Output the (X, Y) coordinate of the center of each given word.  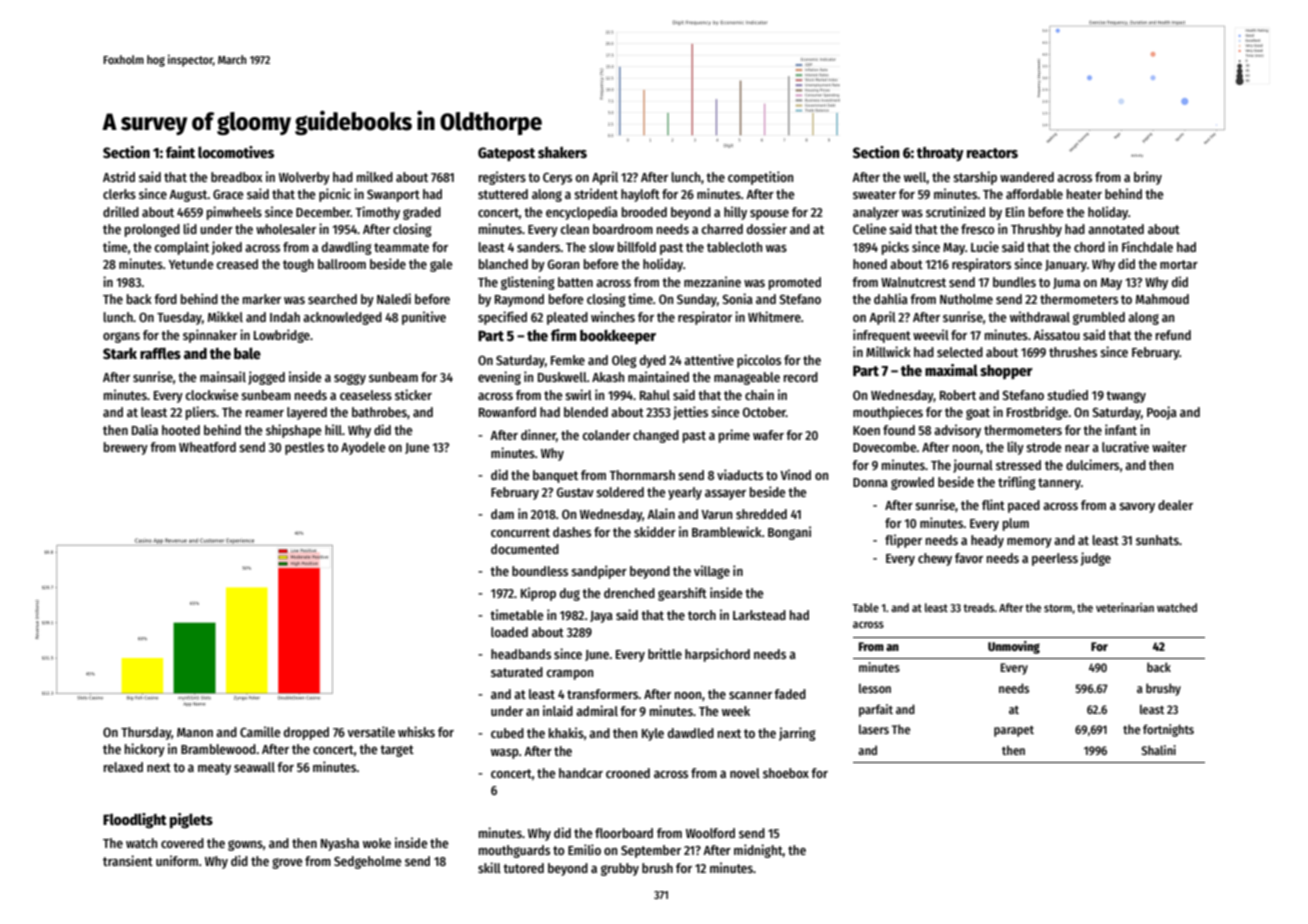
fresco (978, 229)
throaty (940, 154)
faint (180, 152)
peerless (1055, 559)
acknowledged (342, 318)
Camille (260, 731)
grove (287, 863)
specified (502, 318)
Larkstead (759, 615)
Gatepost (506, 154)
